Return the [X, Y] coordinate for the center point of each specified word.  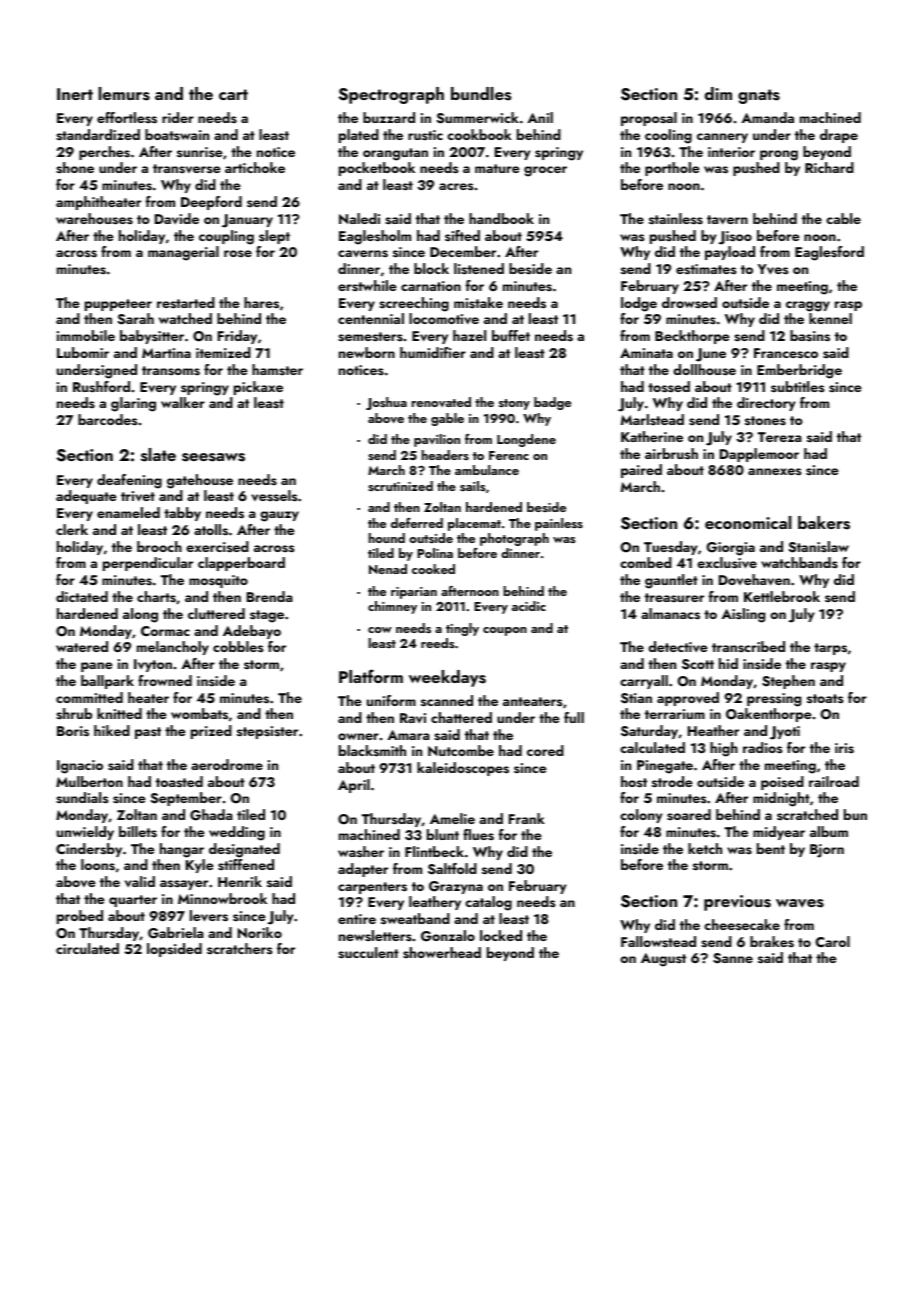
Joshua [386, 403]
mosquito [218, 581]
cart [233, 94]
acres [456, 186]
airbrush [671, 453]
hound [386, 538]
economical [748, 522]
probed [80, 917]
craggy [808, 306]
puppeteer [118, 305]
